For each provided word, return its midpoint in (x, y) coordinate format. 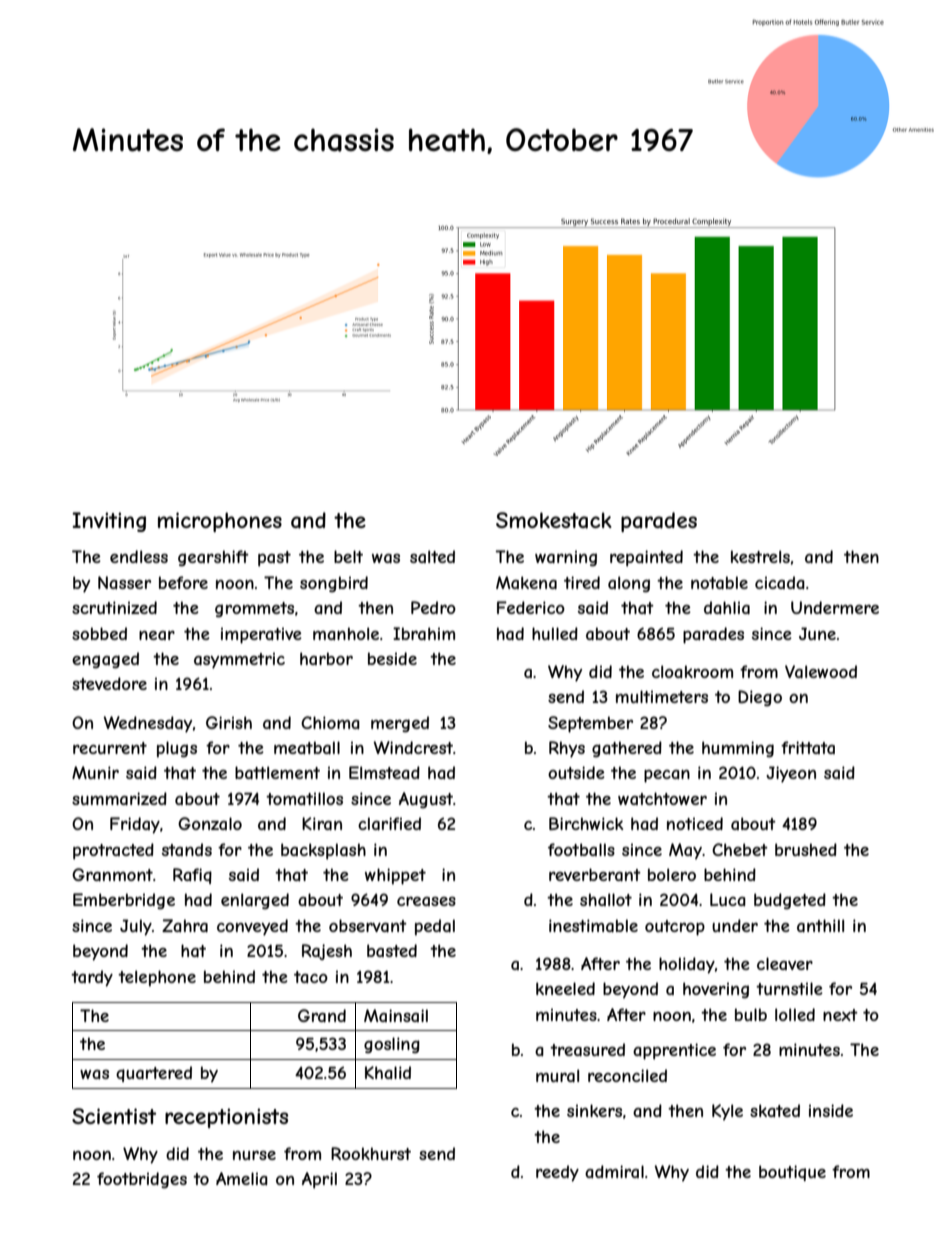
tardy (92, 978)
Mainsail (396, 1015)
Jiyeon (791, 774)
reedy (557, 1173)
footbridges (142, 1180)
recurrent (110, 748)
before (183, 582)
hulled (555, 633)
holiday (687, 965)
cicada (780, 582)
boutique (792, 1173)
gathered (627, 749)
